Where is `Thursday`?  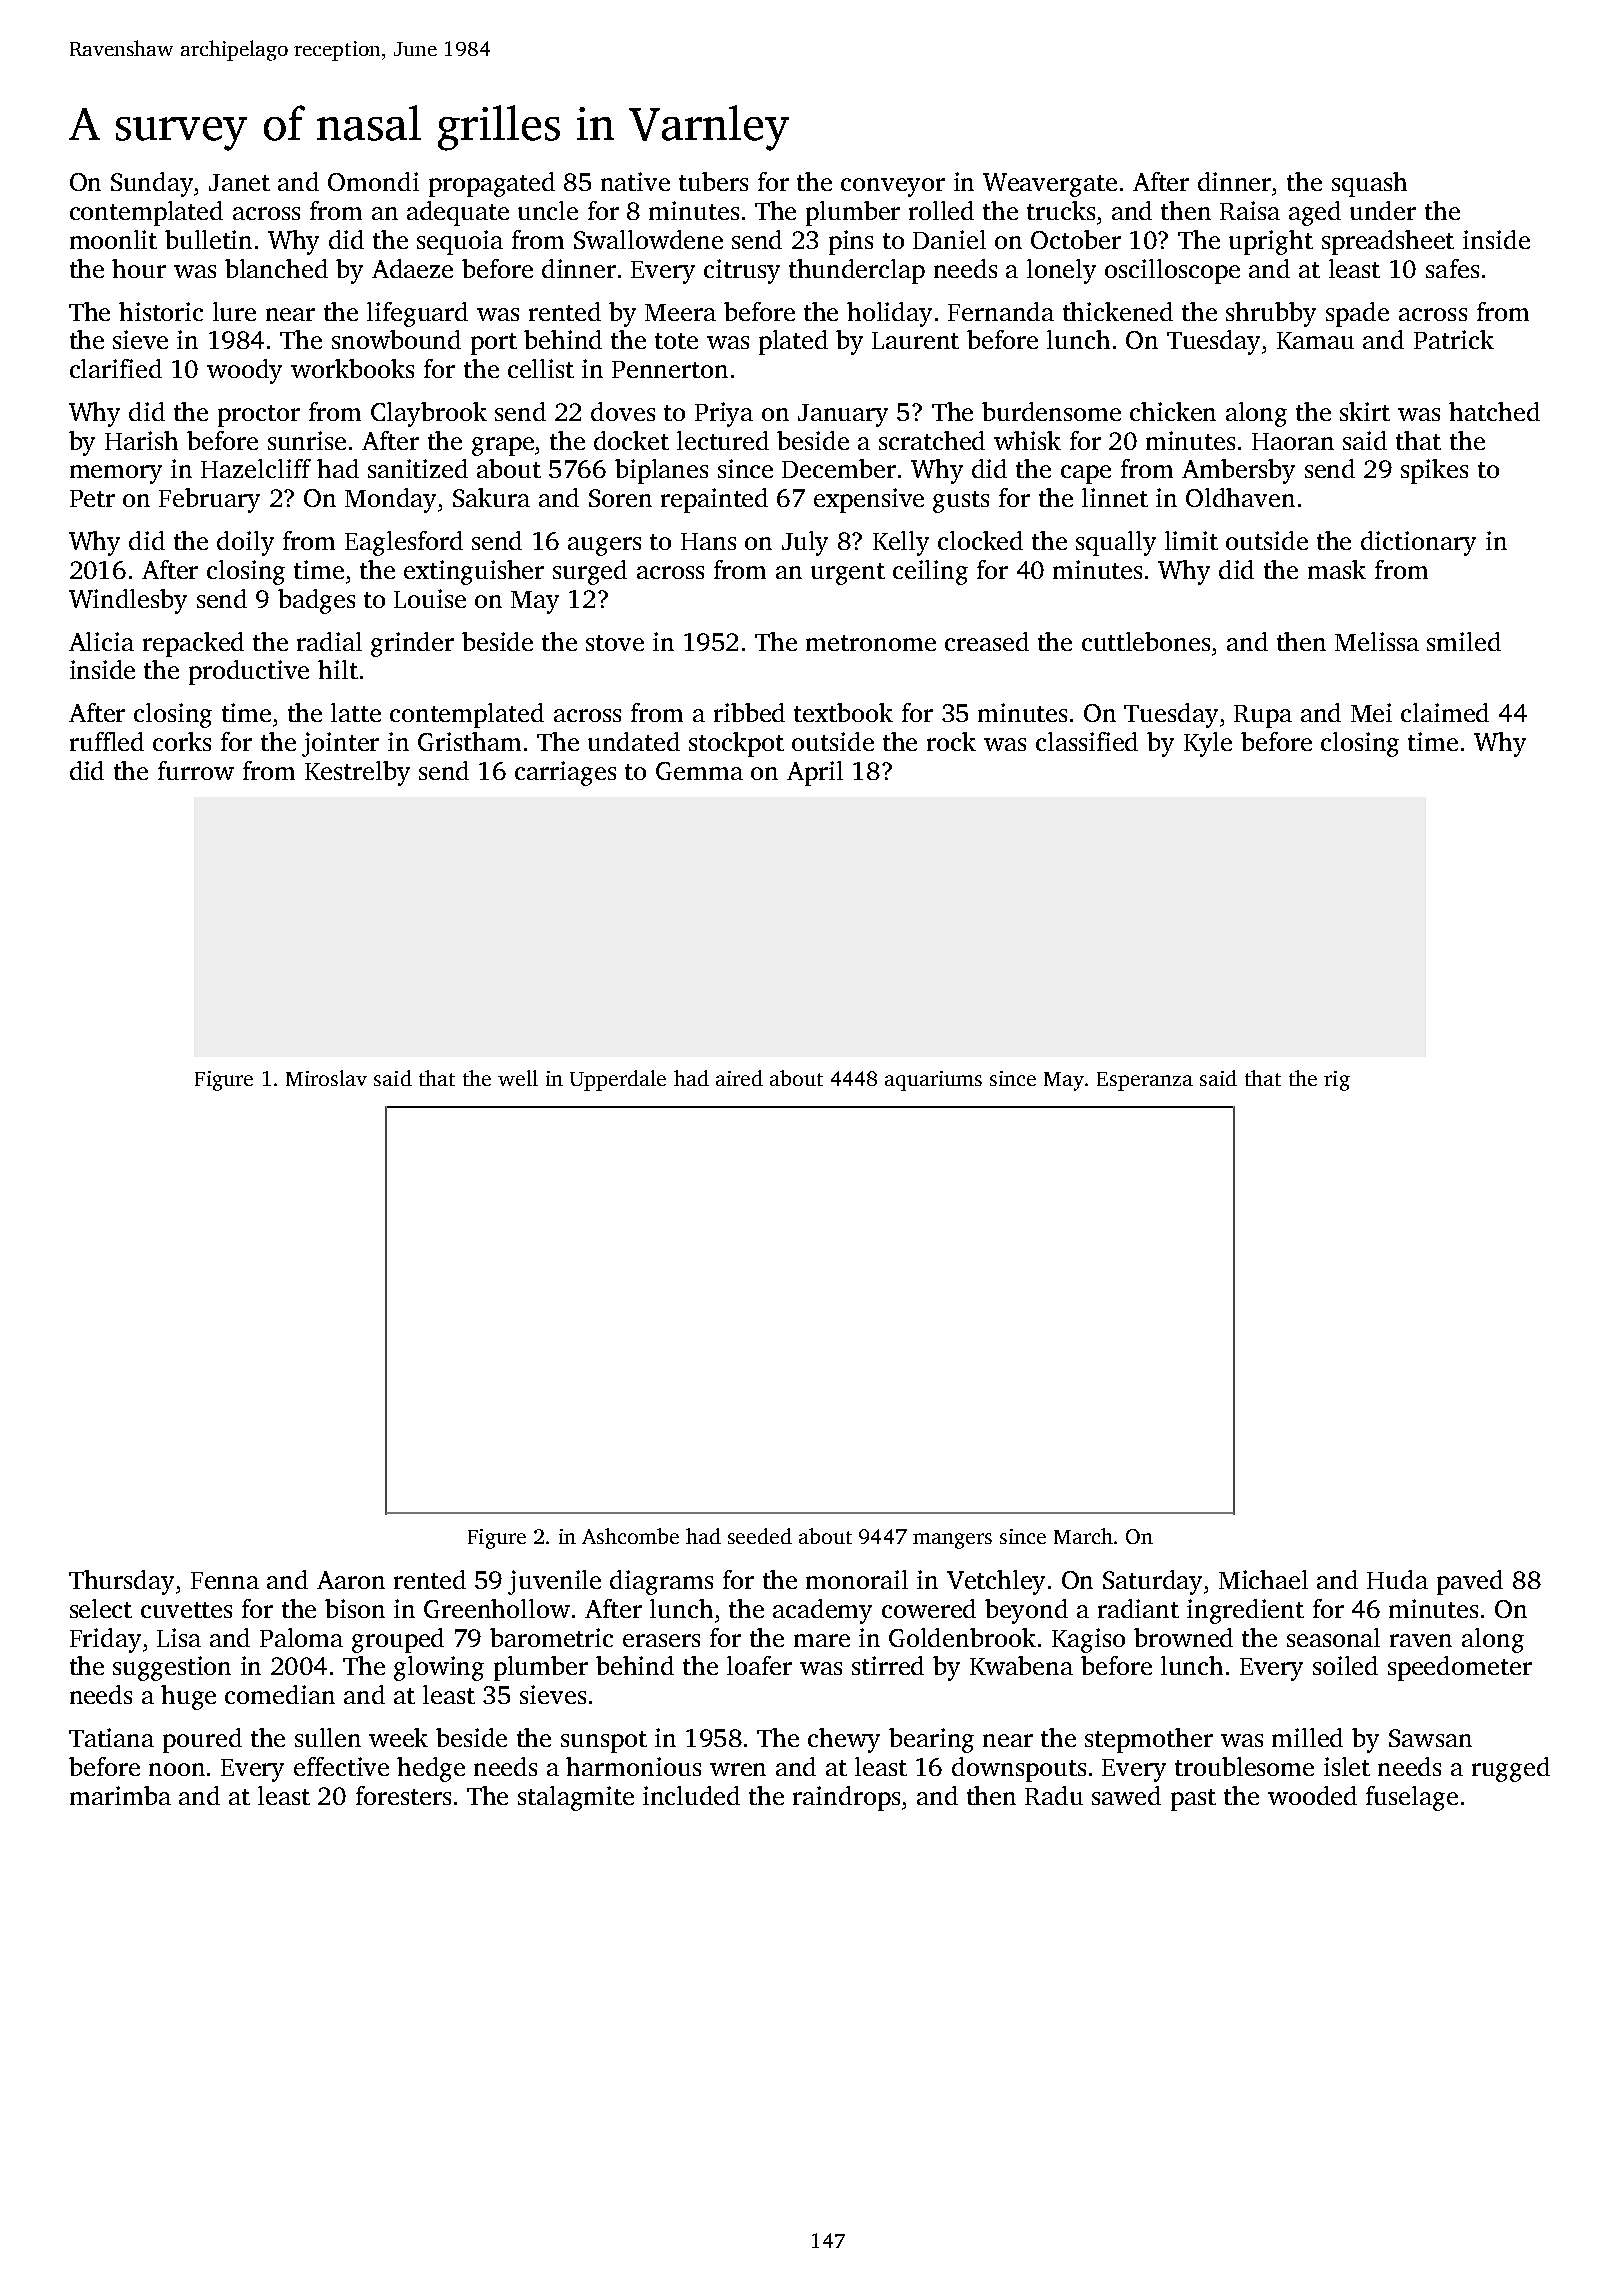 Thursday is located at coordinates (121, 1582).
